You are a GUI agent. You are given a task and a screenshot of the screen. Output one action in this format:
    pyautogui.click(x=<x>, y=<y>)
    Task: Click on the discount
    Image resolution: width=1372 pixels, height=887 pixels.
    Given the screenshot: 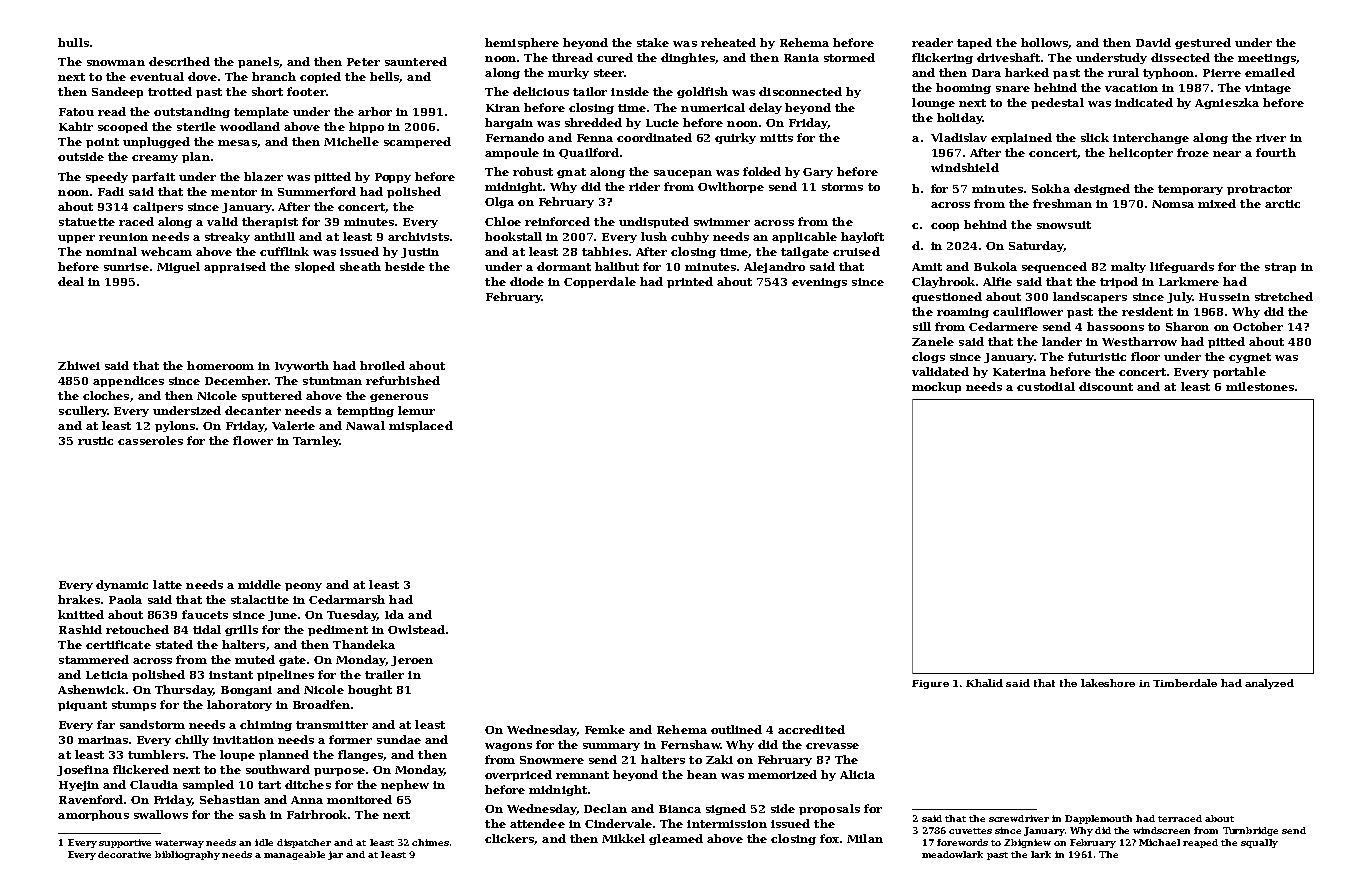 What is the action you would take?
    pyautogui.click(x=1106, y=386)
